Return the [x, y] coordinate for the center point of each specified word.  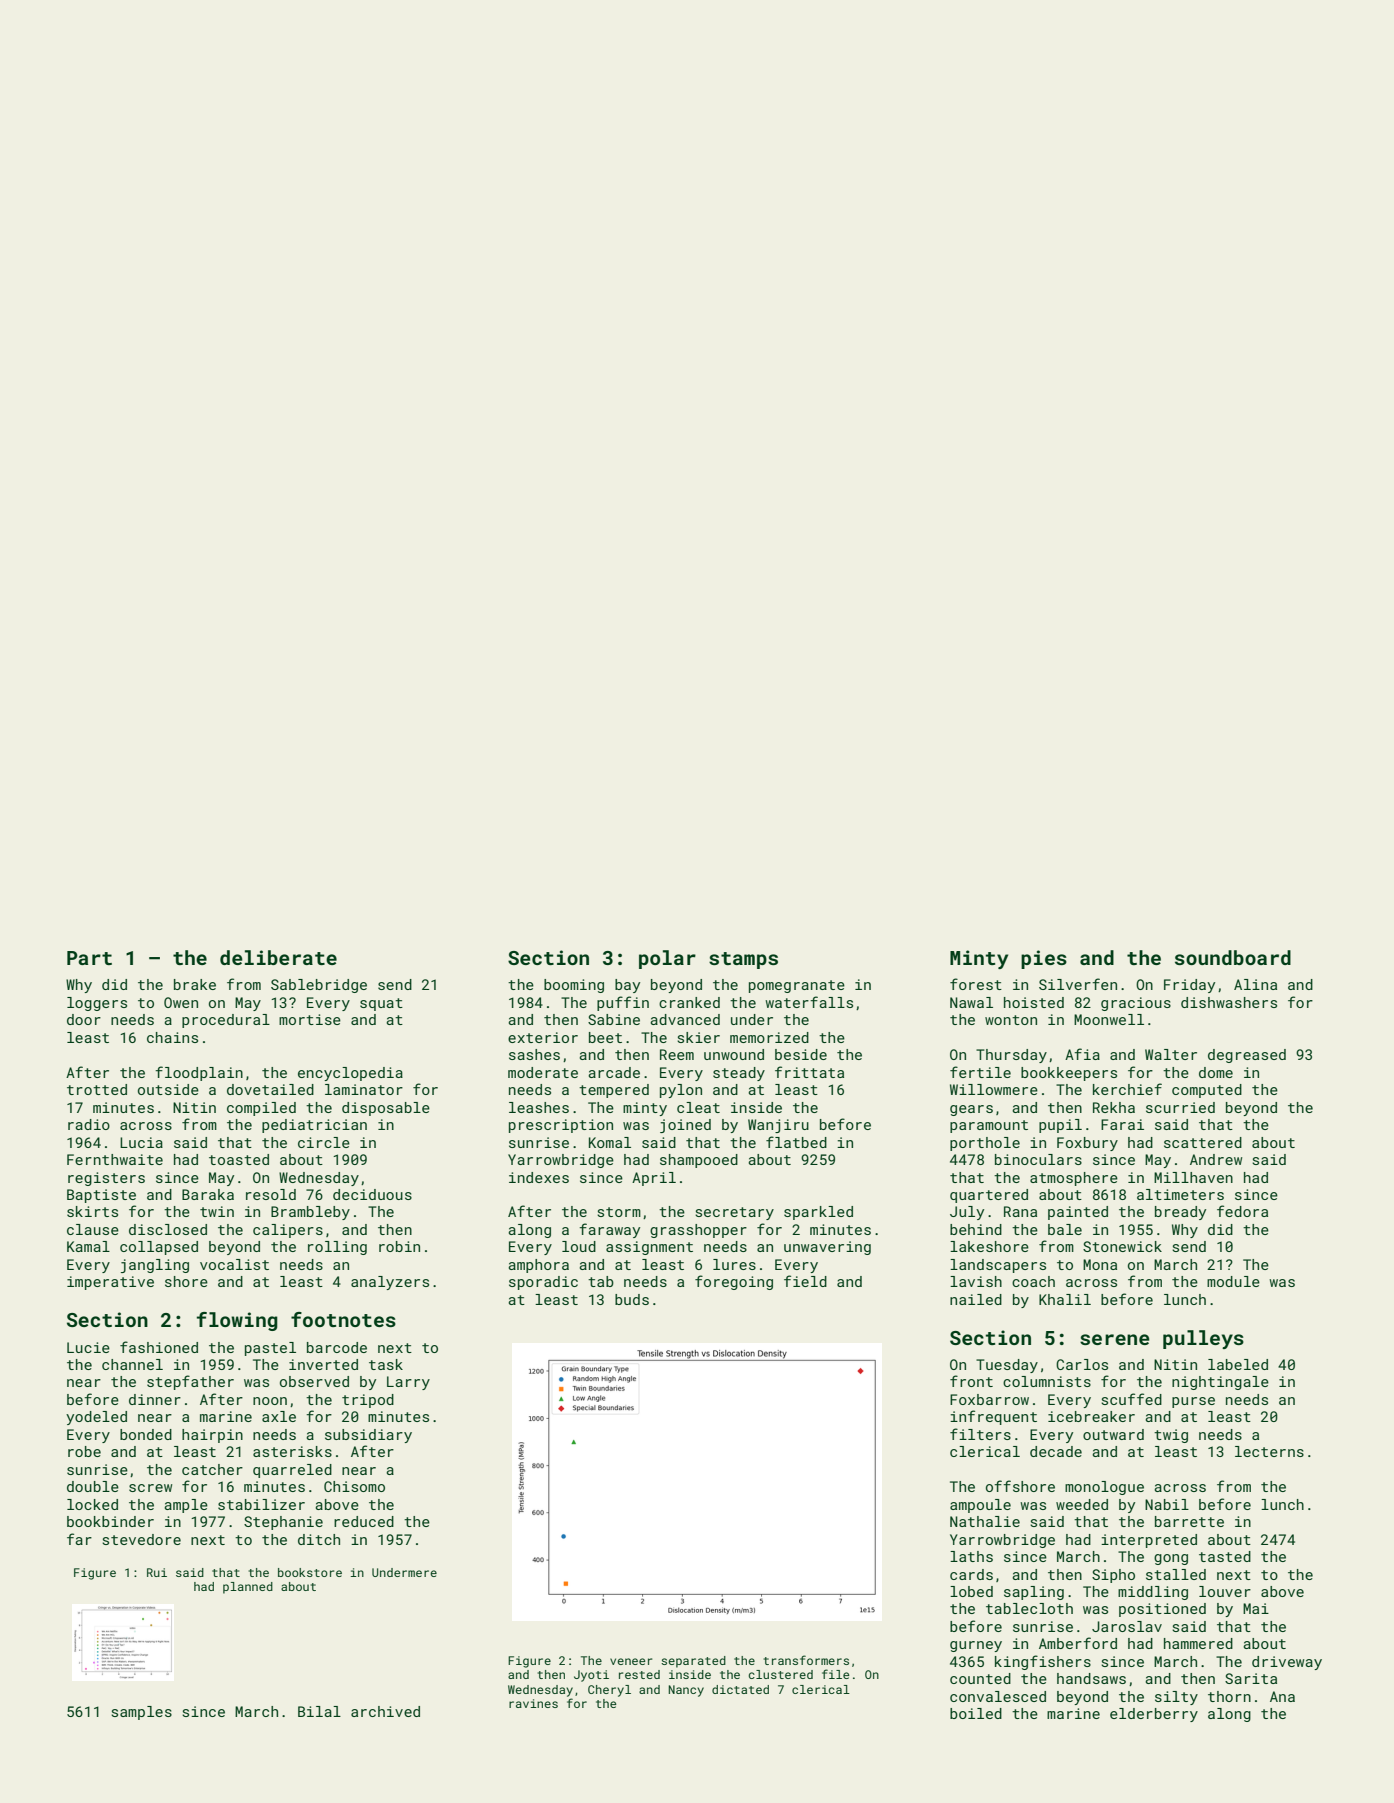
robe [84, 1451]
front [971, 1381]
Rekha [1114, 1107]
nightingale [1220, 1383]
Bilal [319, 1711]
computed [1207, 1091]
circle [324, 1142]
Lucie [88, 1347]
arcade [614, 1072]
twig [1171, 1436]
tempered [614, 1091]
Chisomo [354, 1486]
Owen [181, 1002]
